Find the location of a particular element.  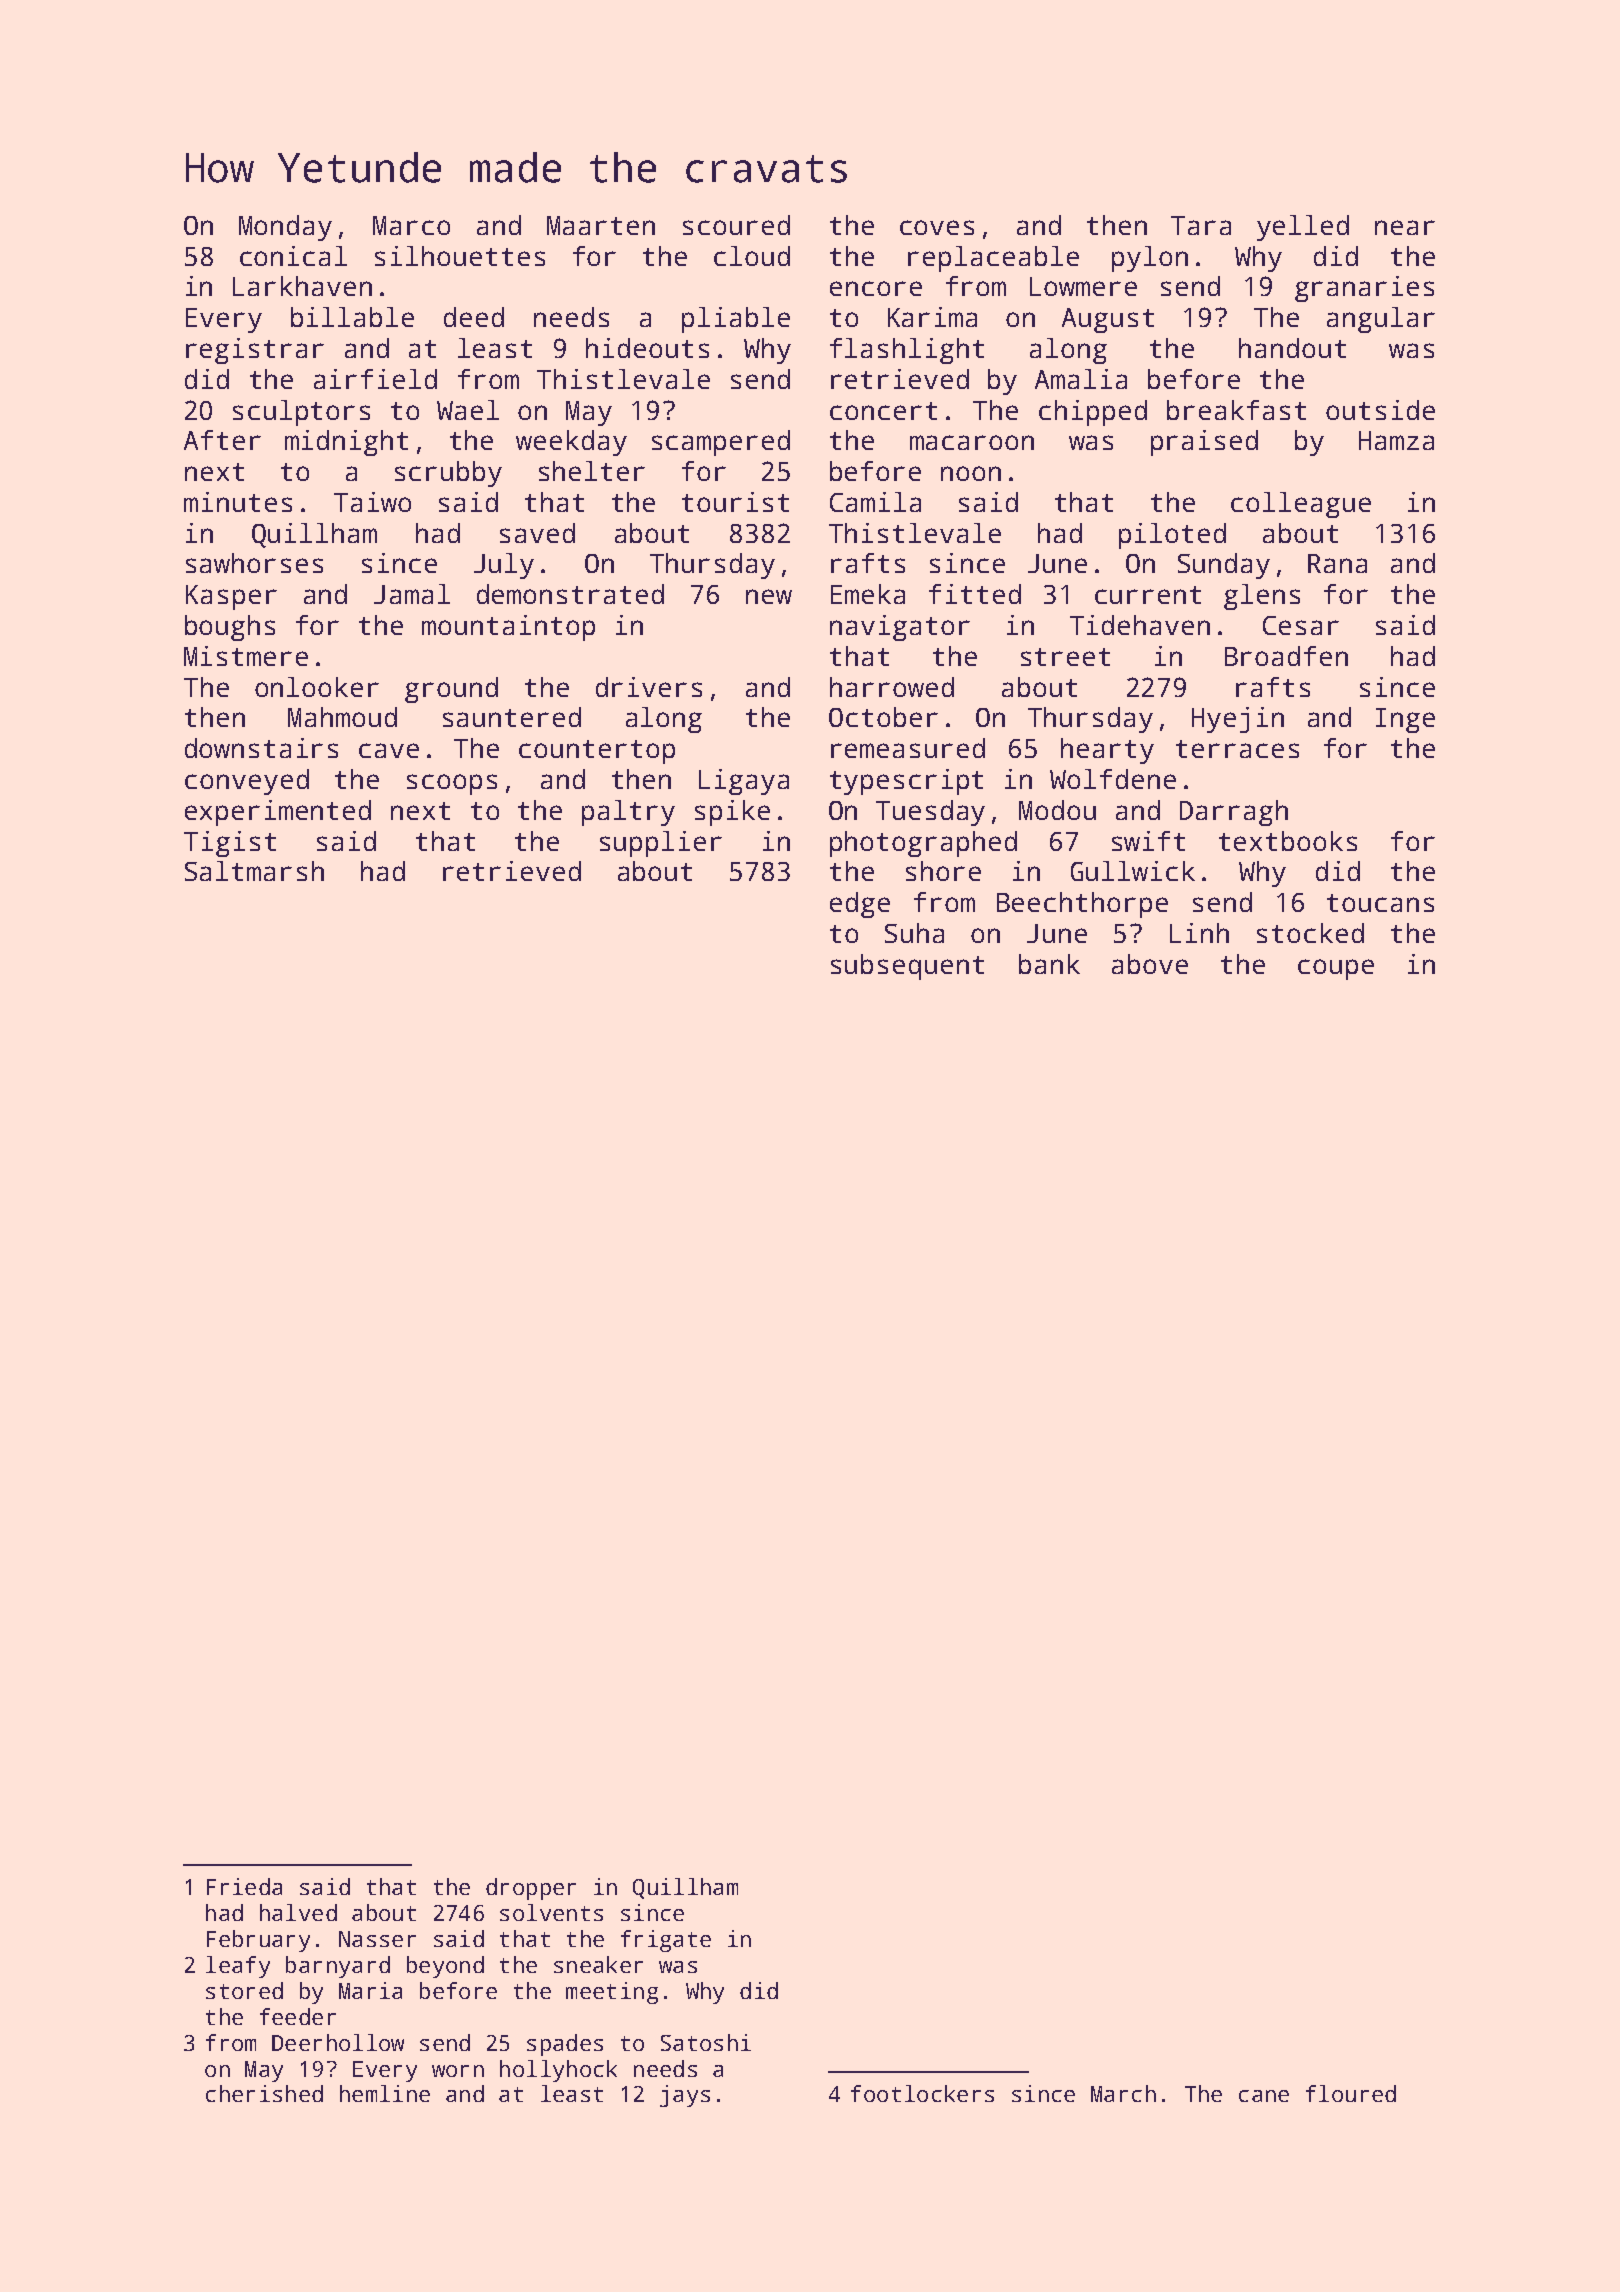

Saltmarsh is located at coordinates (254, 871).
